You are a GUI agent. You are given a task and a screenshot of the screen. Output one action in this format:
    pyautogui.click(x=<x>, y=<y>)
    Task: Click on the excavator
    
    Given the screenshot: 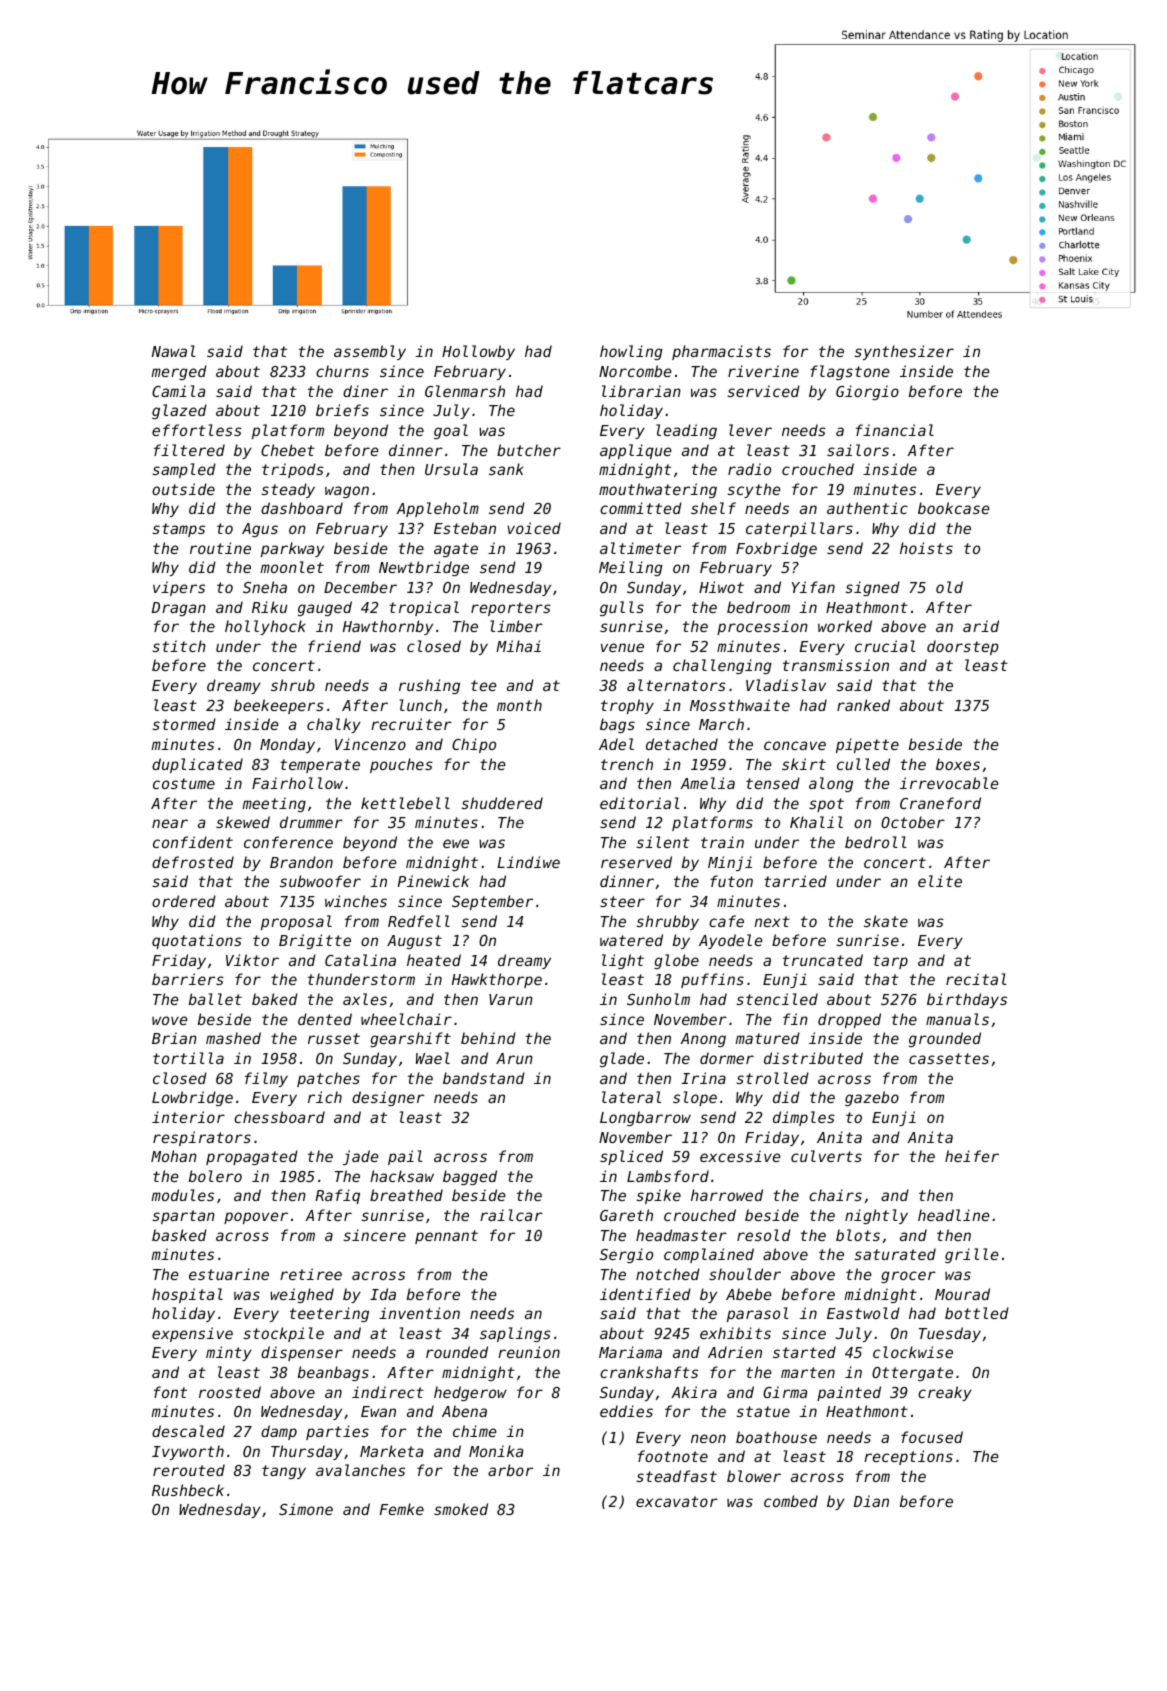 What is the action you would take?
    pyautogui.click(x=677, y=1501)
